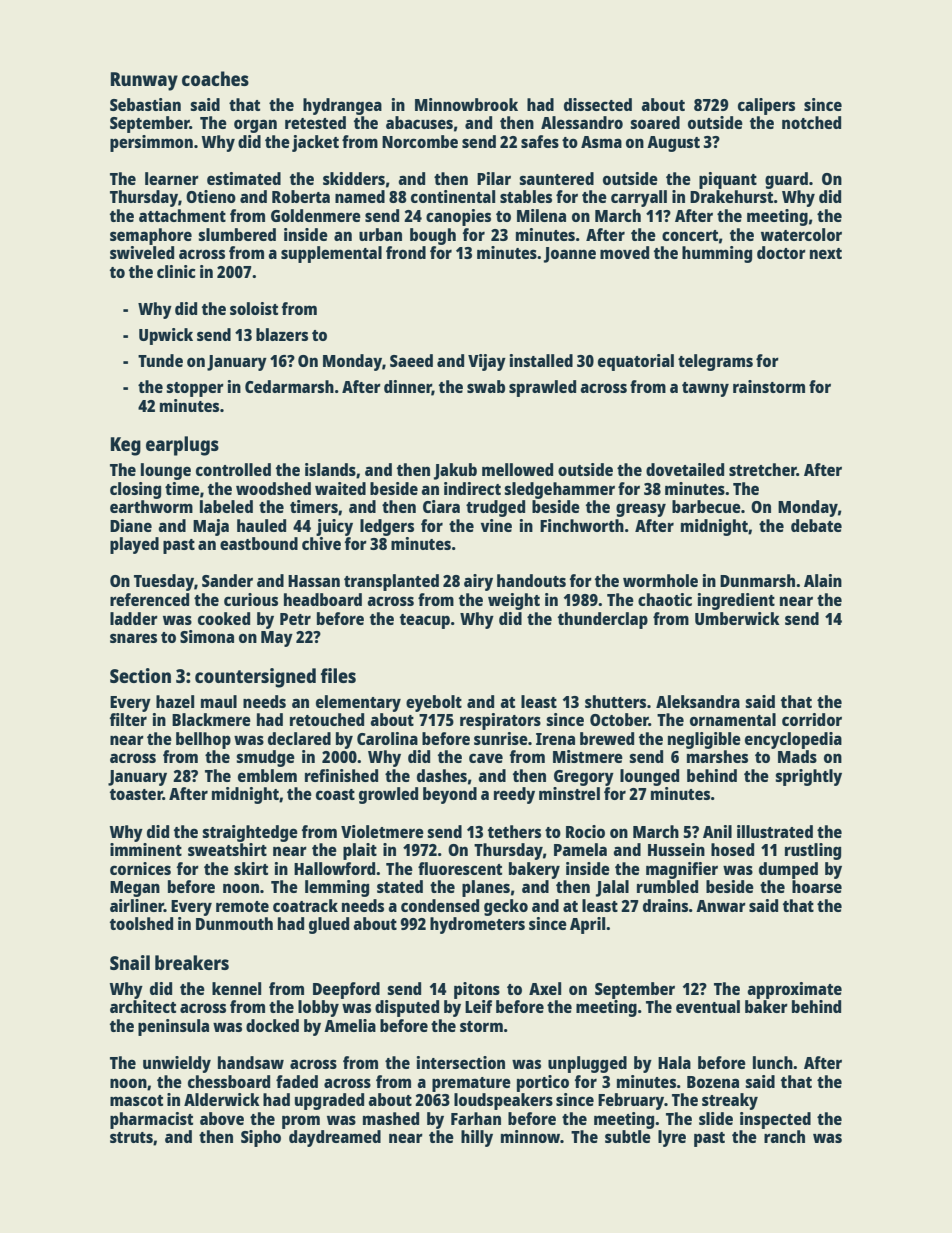 This page has width=952, height=1233. Describe the element at coordinates (131, 1137) in the page. I see `struts` at that location.
